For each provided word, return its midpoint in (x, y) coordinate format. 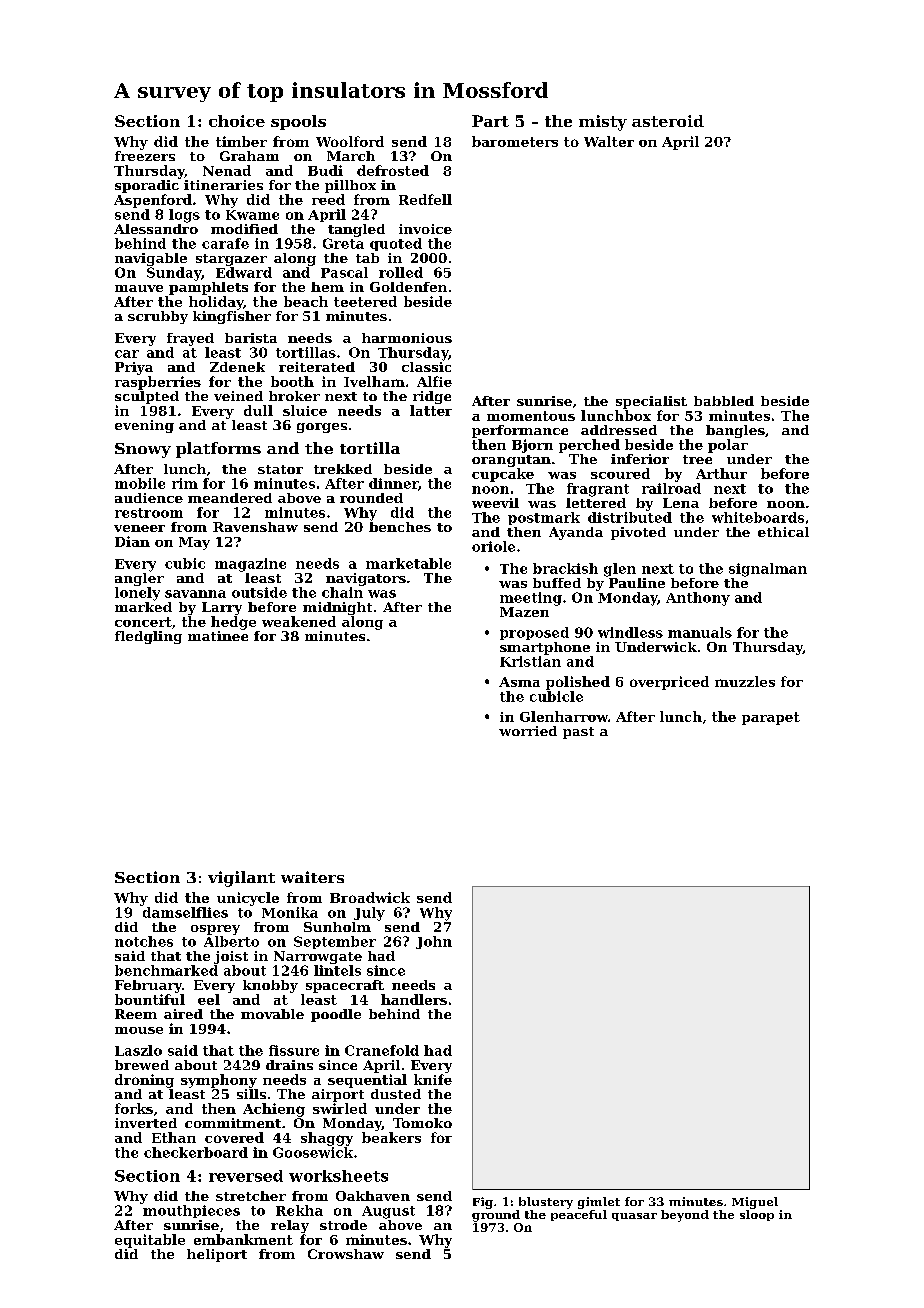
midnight (337, 608)
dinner (393, 483)
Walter (609, 141)
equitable (150, 1241)
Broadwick (370, 897)
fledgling (148, 637)
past (578, 733)
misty (603, 123)
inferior (640, 459)
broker (294, 396)
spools (298, 122)
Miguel (755, 1203)
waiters (312, 877)
